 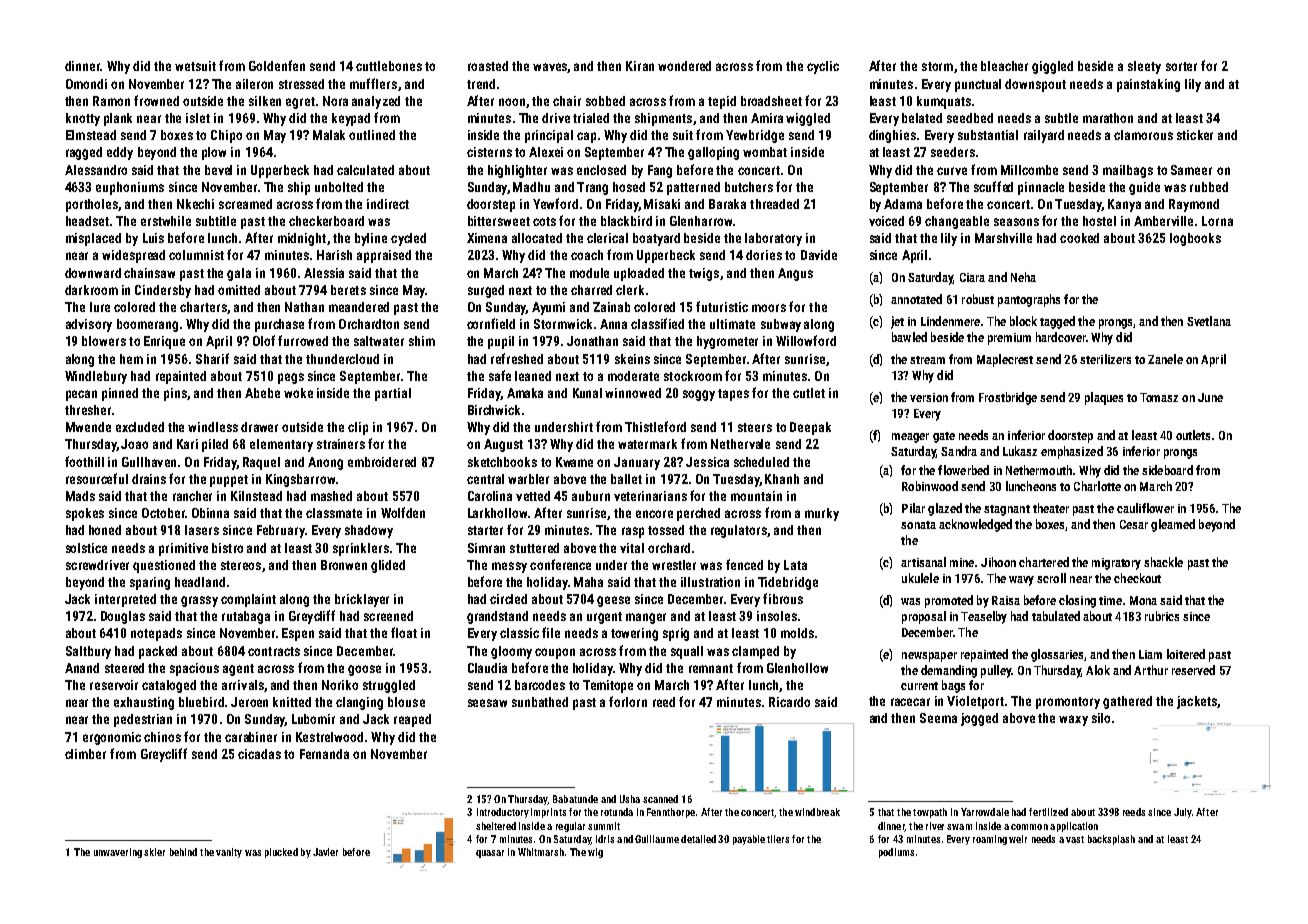 I want to click on Raisa, so click(x=1006, y=600).
